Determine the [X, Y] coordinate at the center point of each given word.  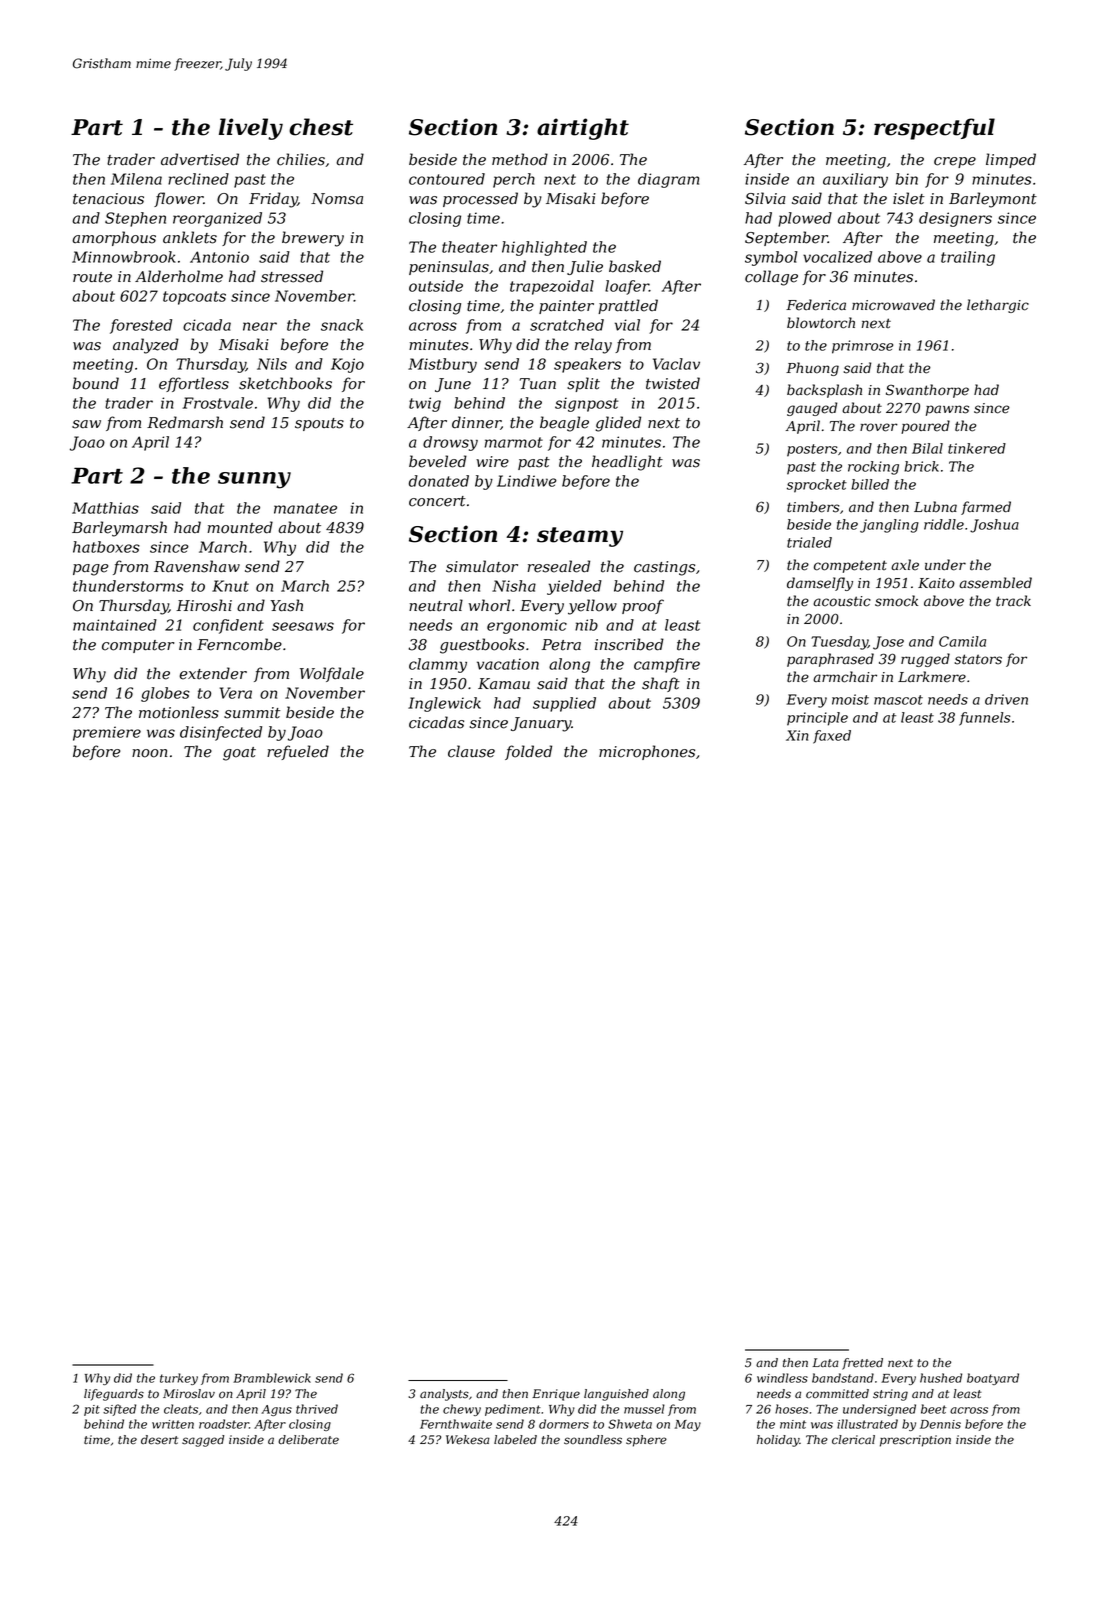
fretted [862, 1364]
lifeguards [114, 1395]
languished [616, 1395]
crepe [955, 162]
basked [635, 266]
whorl [489, 605]
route [92, 277]
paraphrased [830, 660]
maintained [115, 625]
